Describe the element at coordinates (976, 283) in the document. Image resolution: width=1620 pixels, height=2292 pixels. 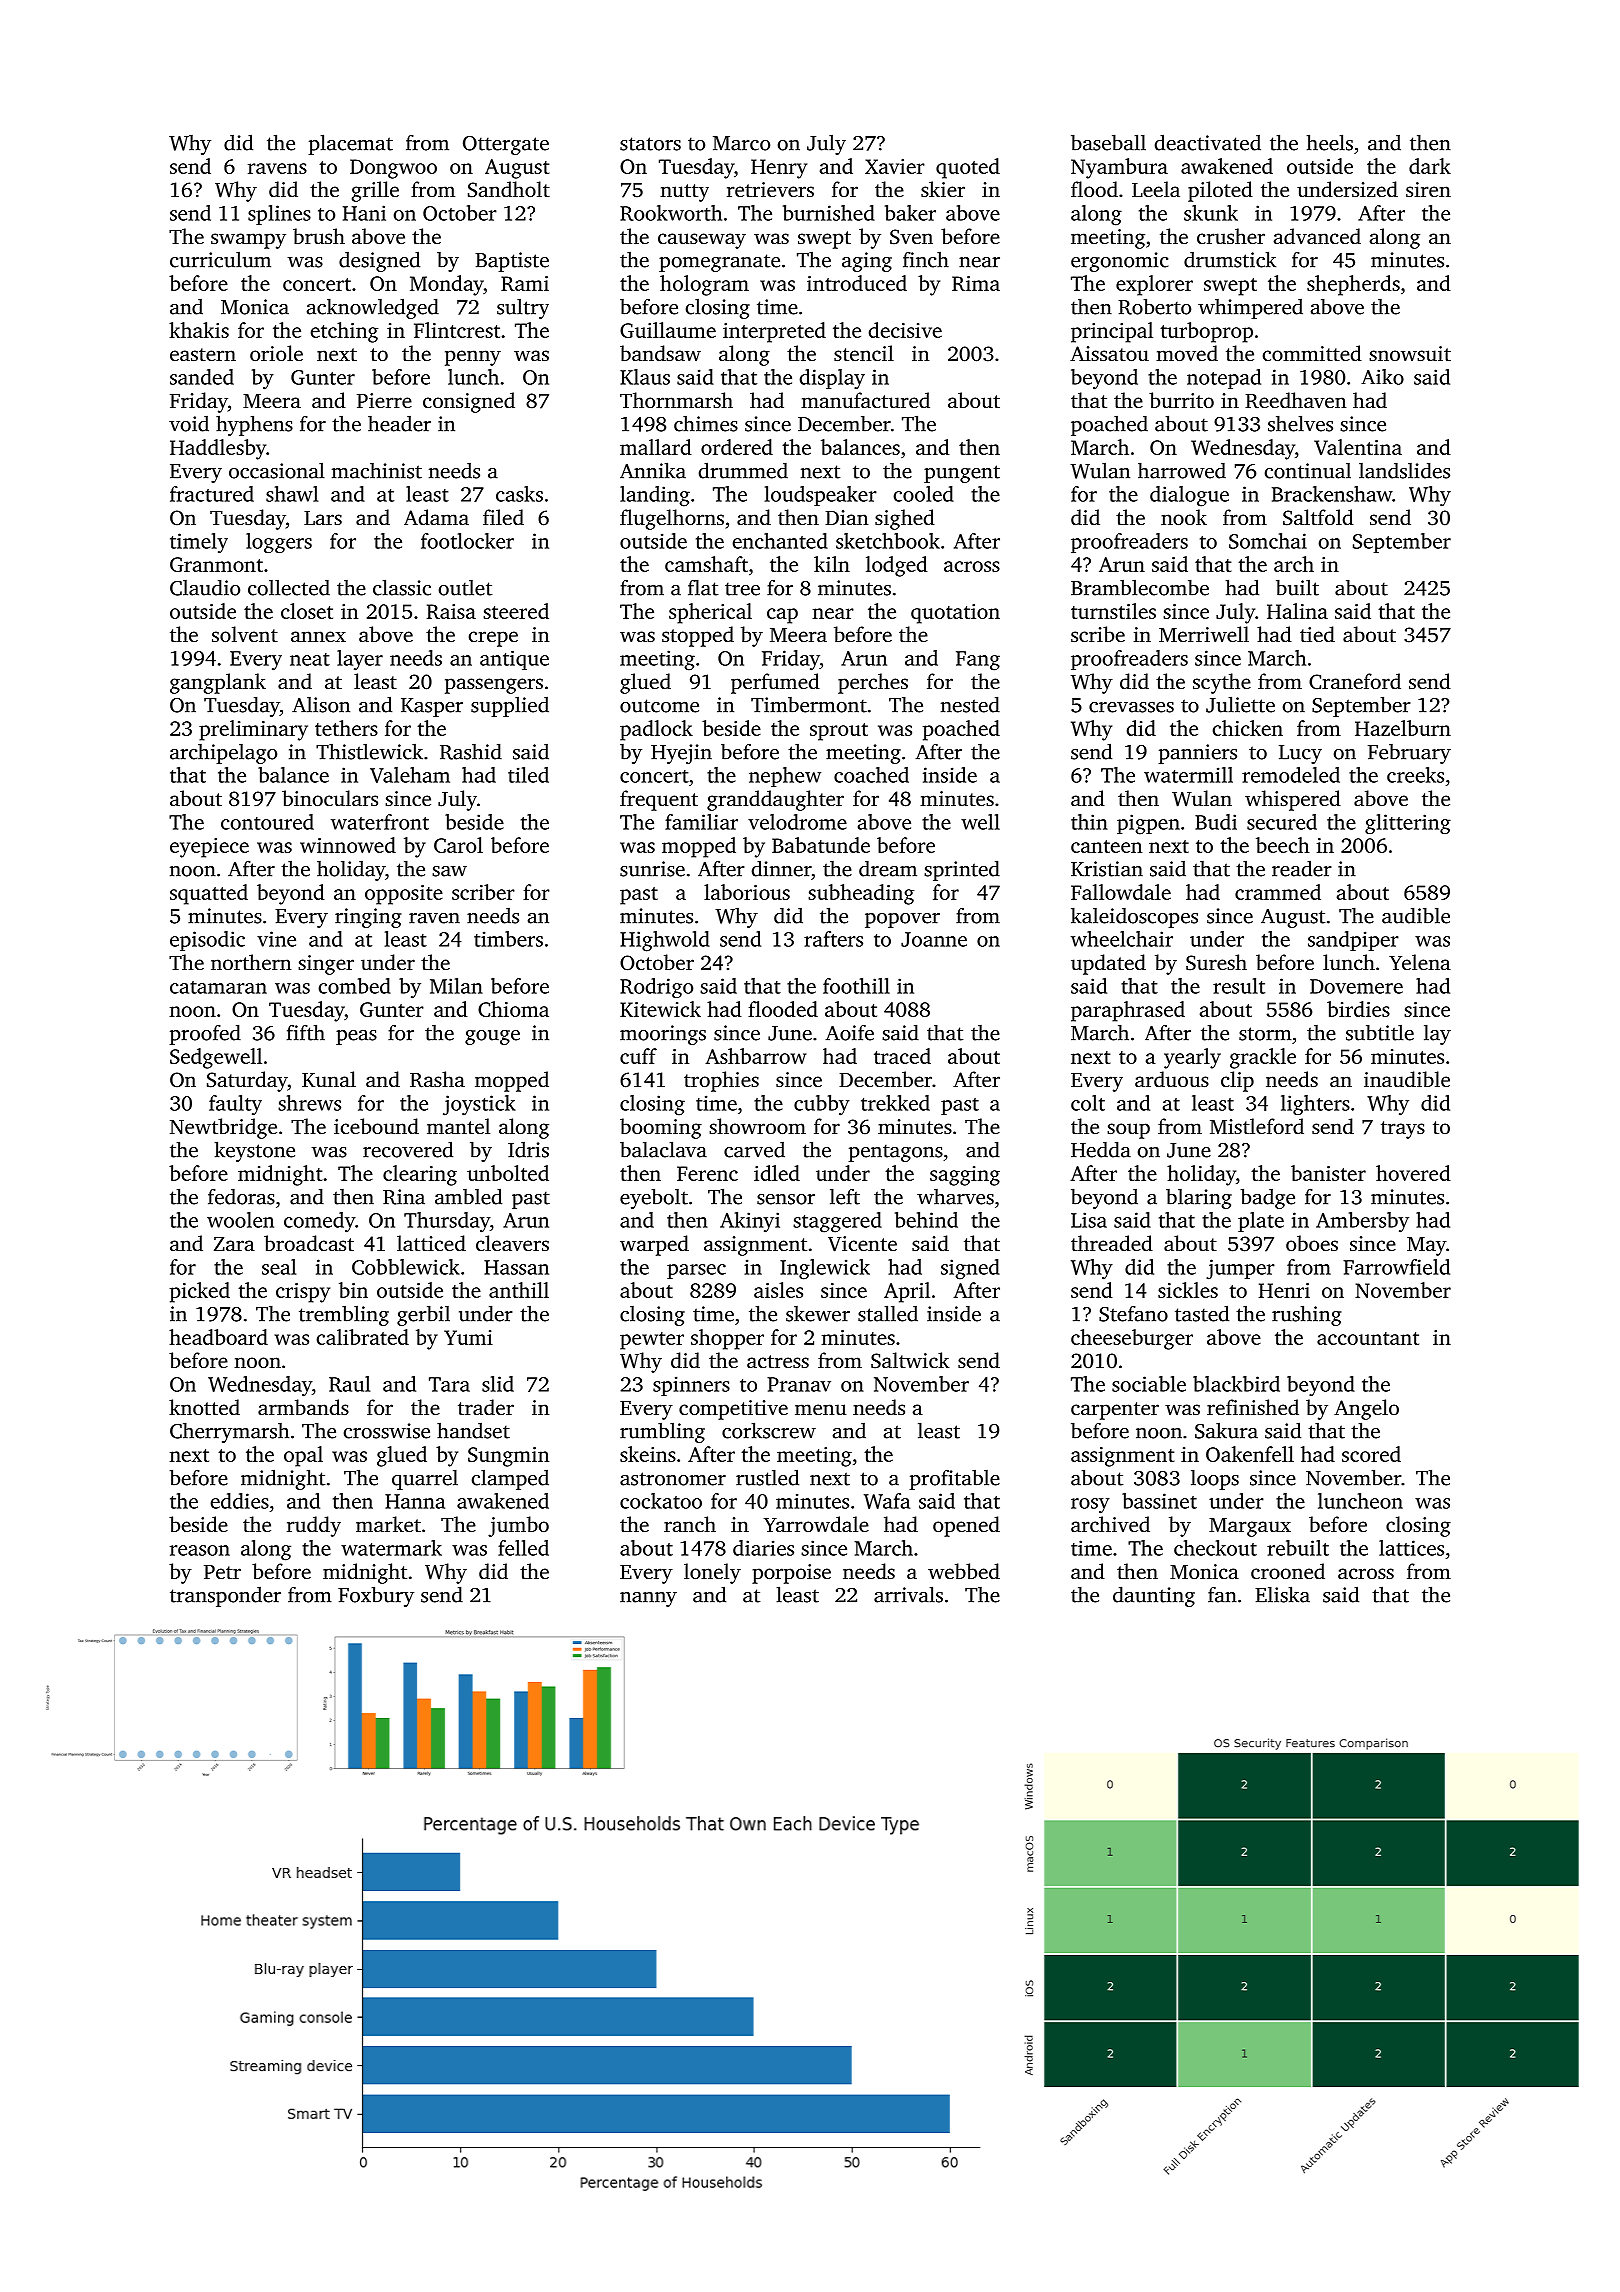
I see `Rima` at that location.
